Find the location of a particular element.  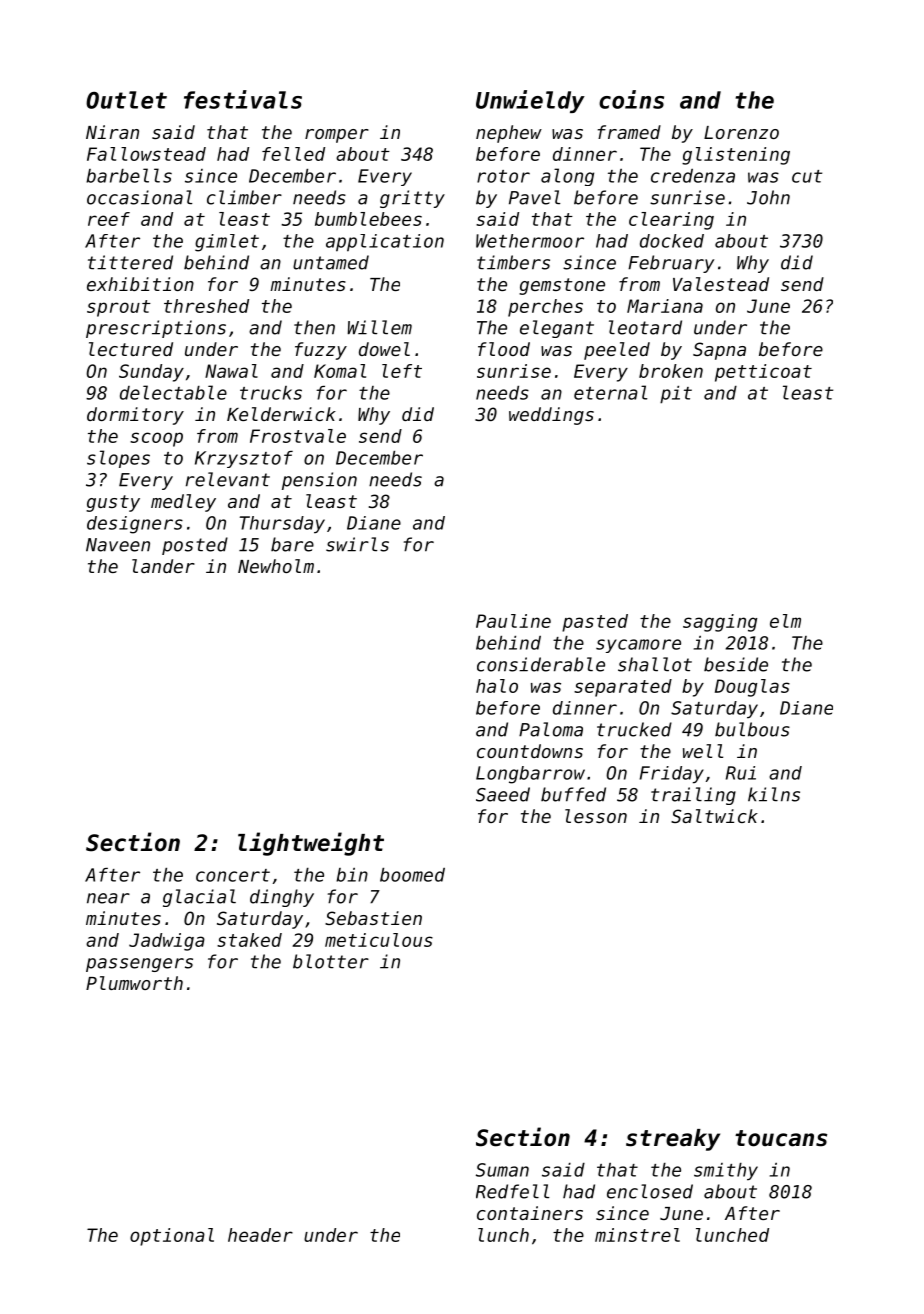

lightweight is located at coordinates (311, 844).
